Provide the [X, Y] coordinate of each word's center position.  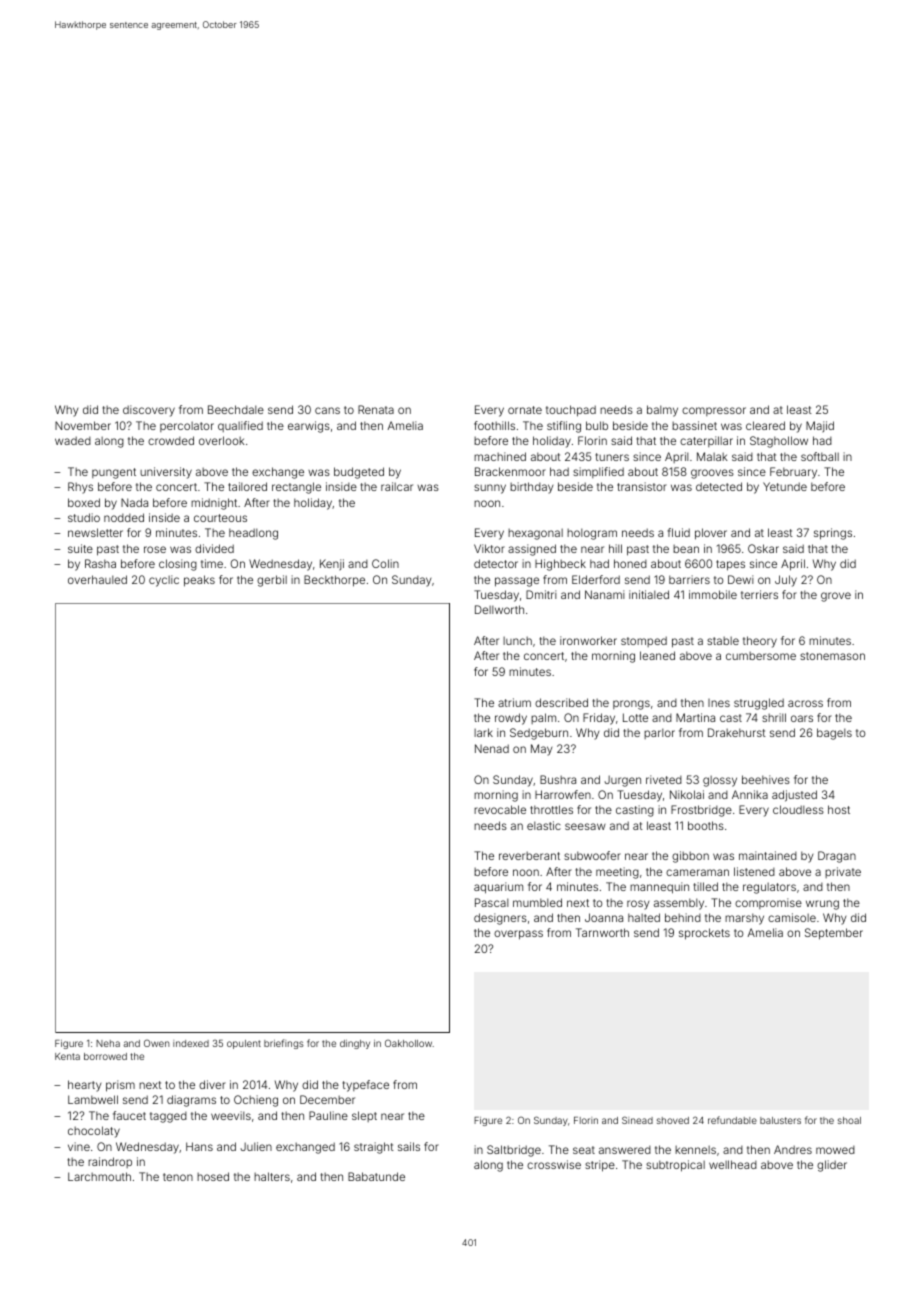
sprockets [704, 934]
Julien [256, 1146]
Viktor [489, 548]
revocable [500, 809]
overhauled [97, 579]
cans [327, 410]
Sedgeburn [539, 734]
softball [820, 456]
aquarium [498, 888]
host [839, 809]
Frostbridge [701, 811]
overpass [518, 935]
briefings [284, 1044]
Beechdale [236, 409]
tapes [730, 565]
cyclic [164, 581]
